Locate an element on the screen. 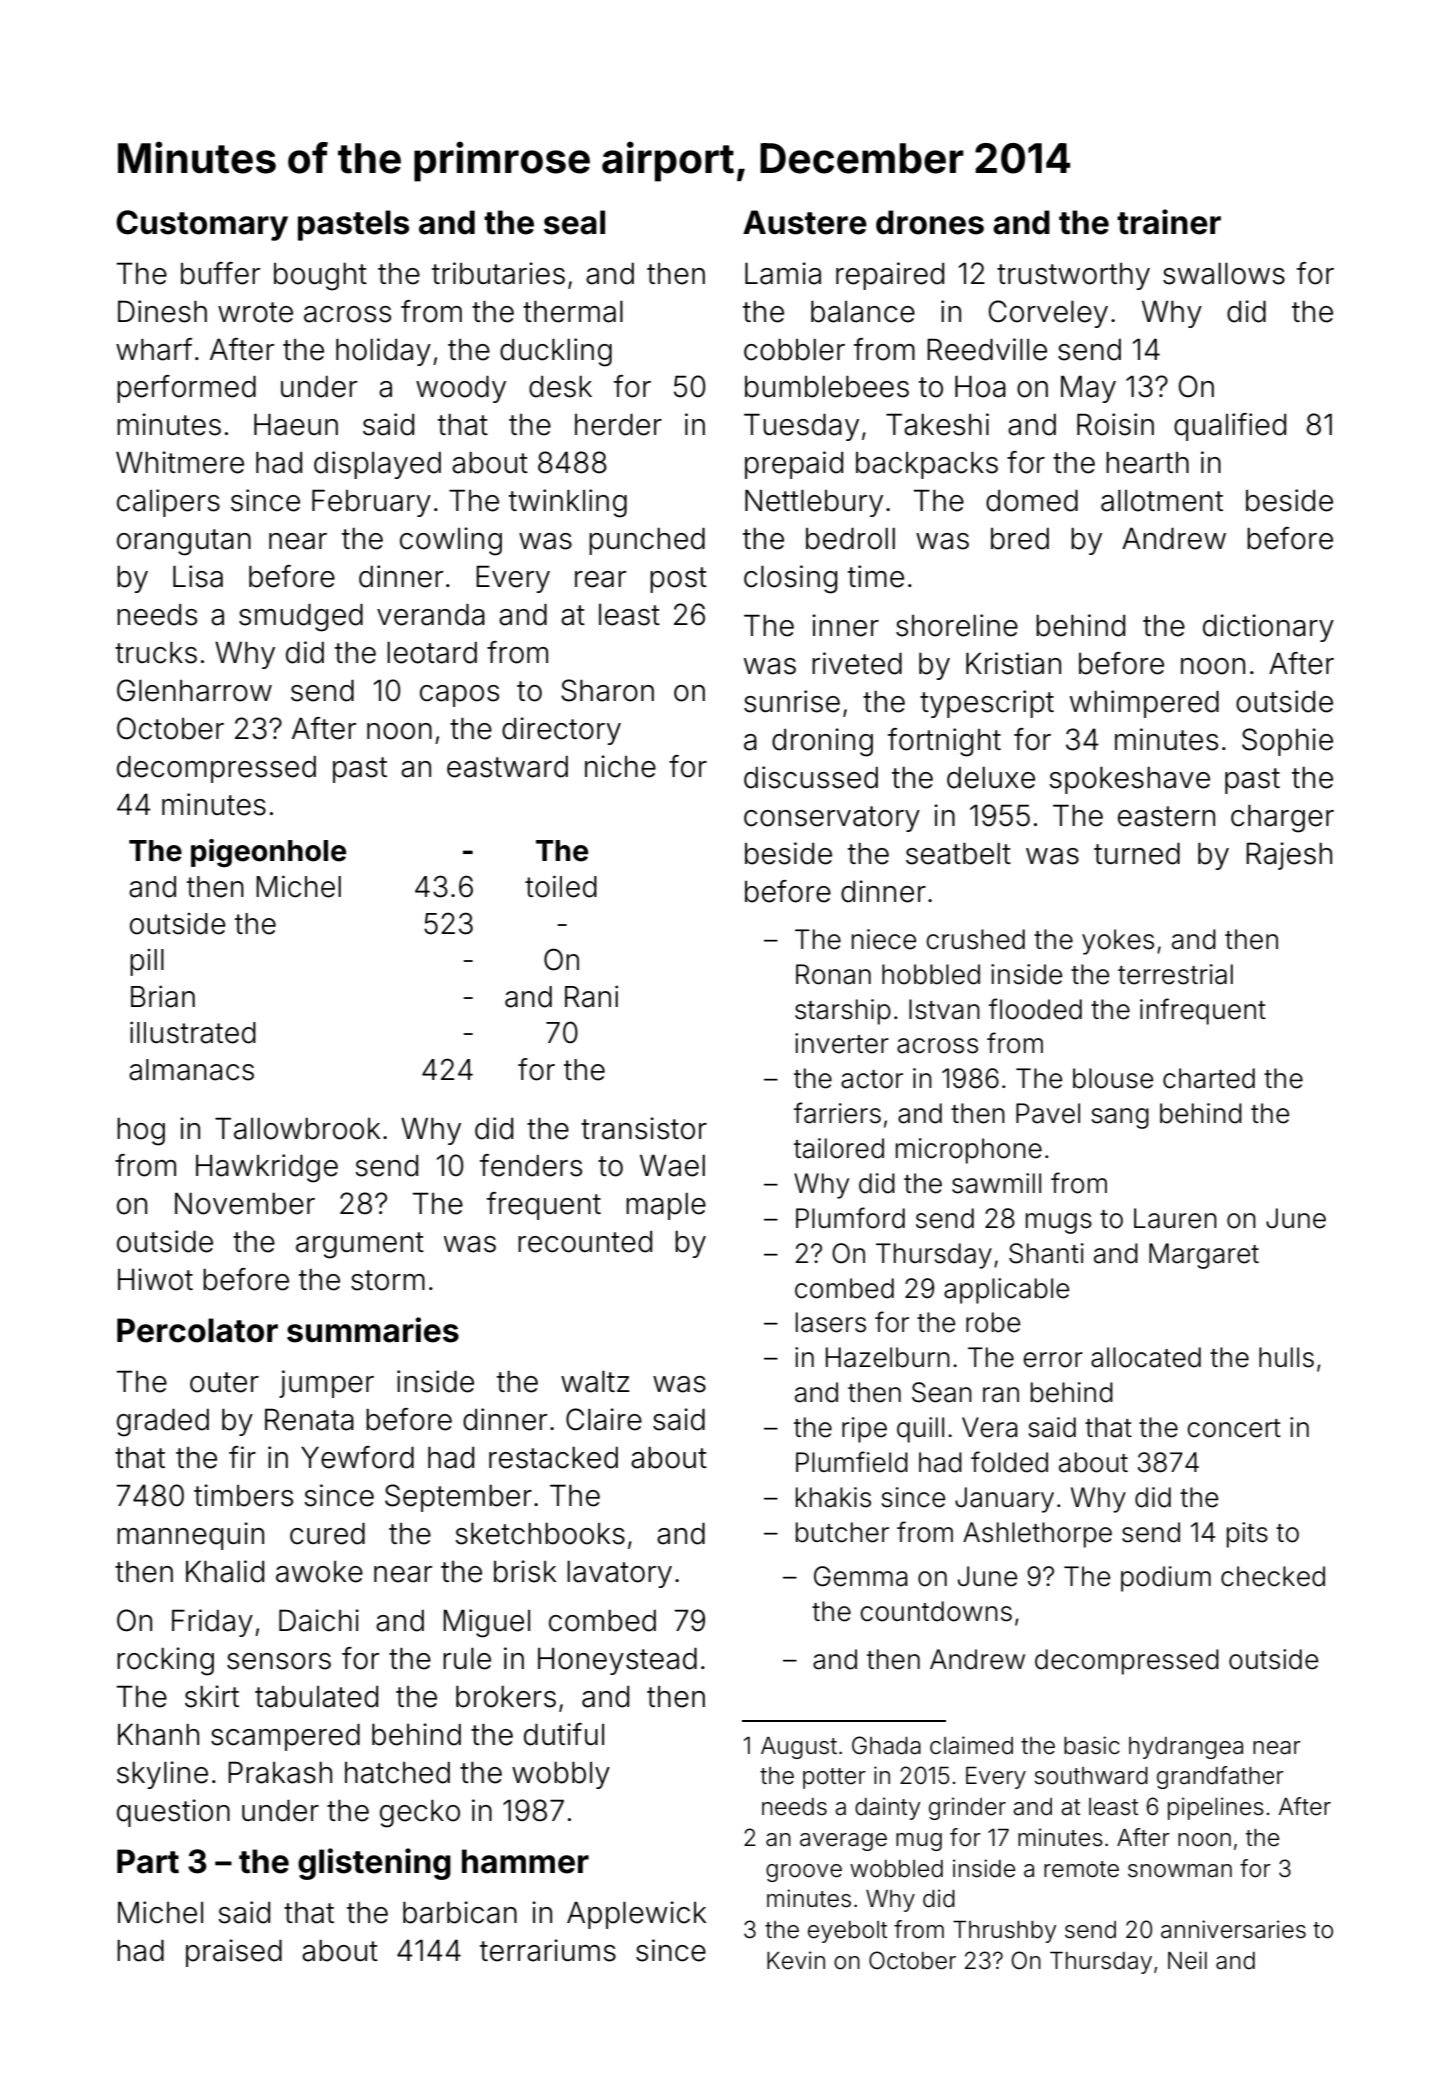 This screenshot has width=1450, height=2100. whimpered is located at coordinates (1144, 704).
